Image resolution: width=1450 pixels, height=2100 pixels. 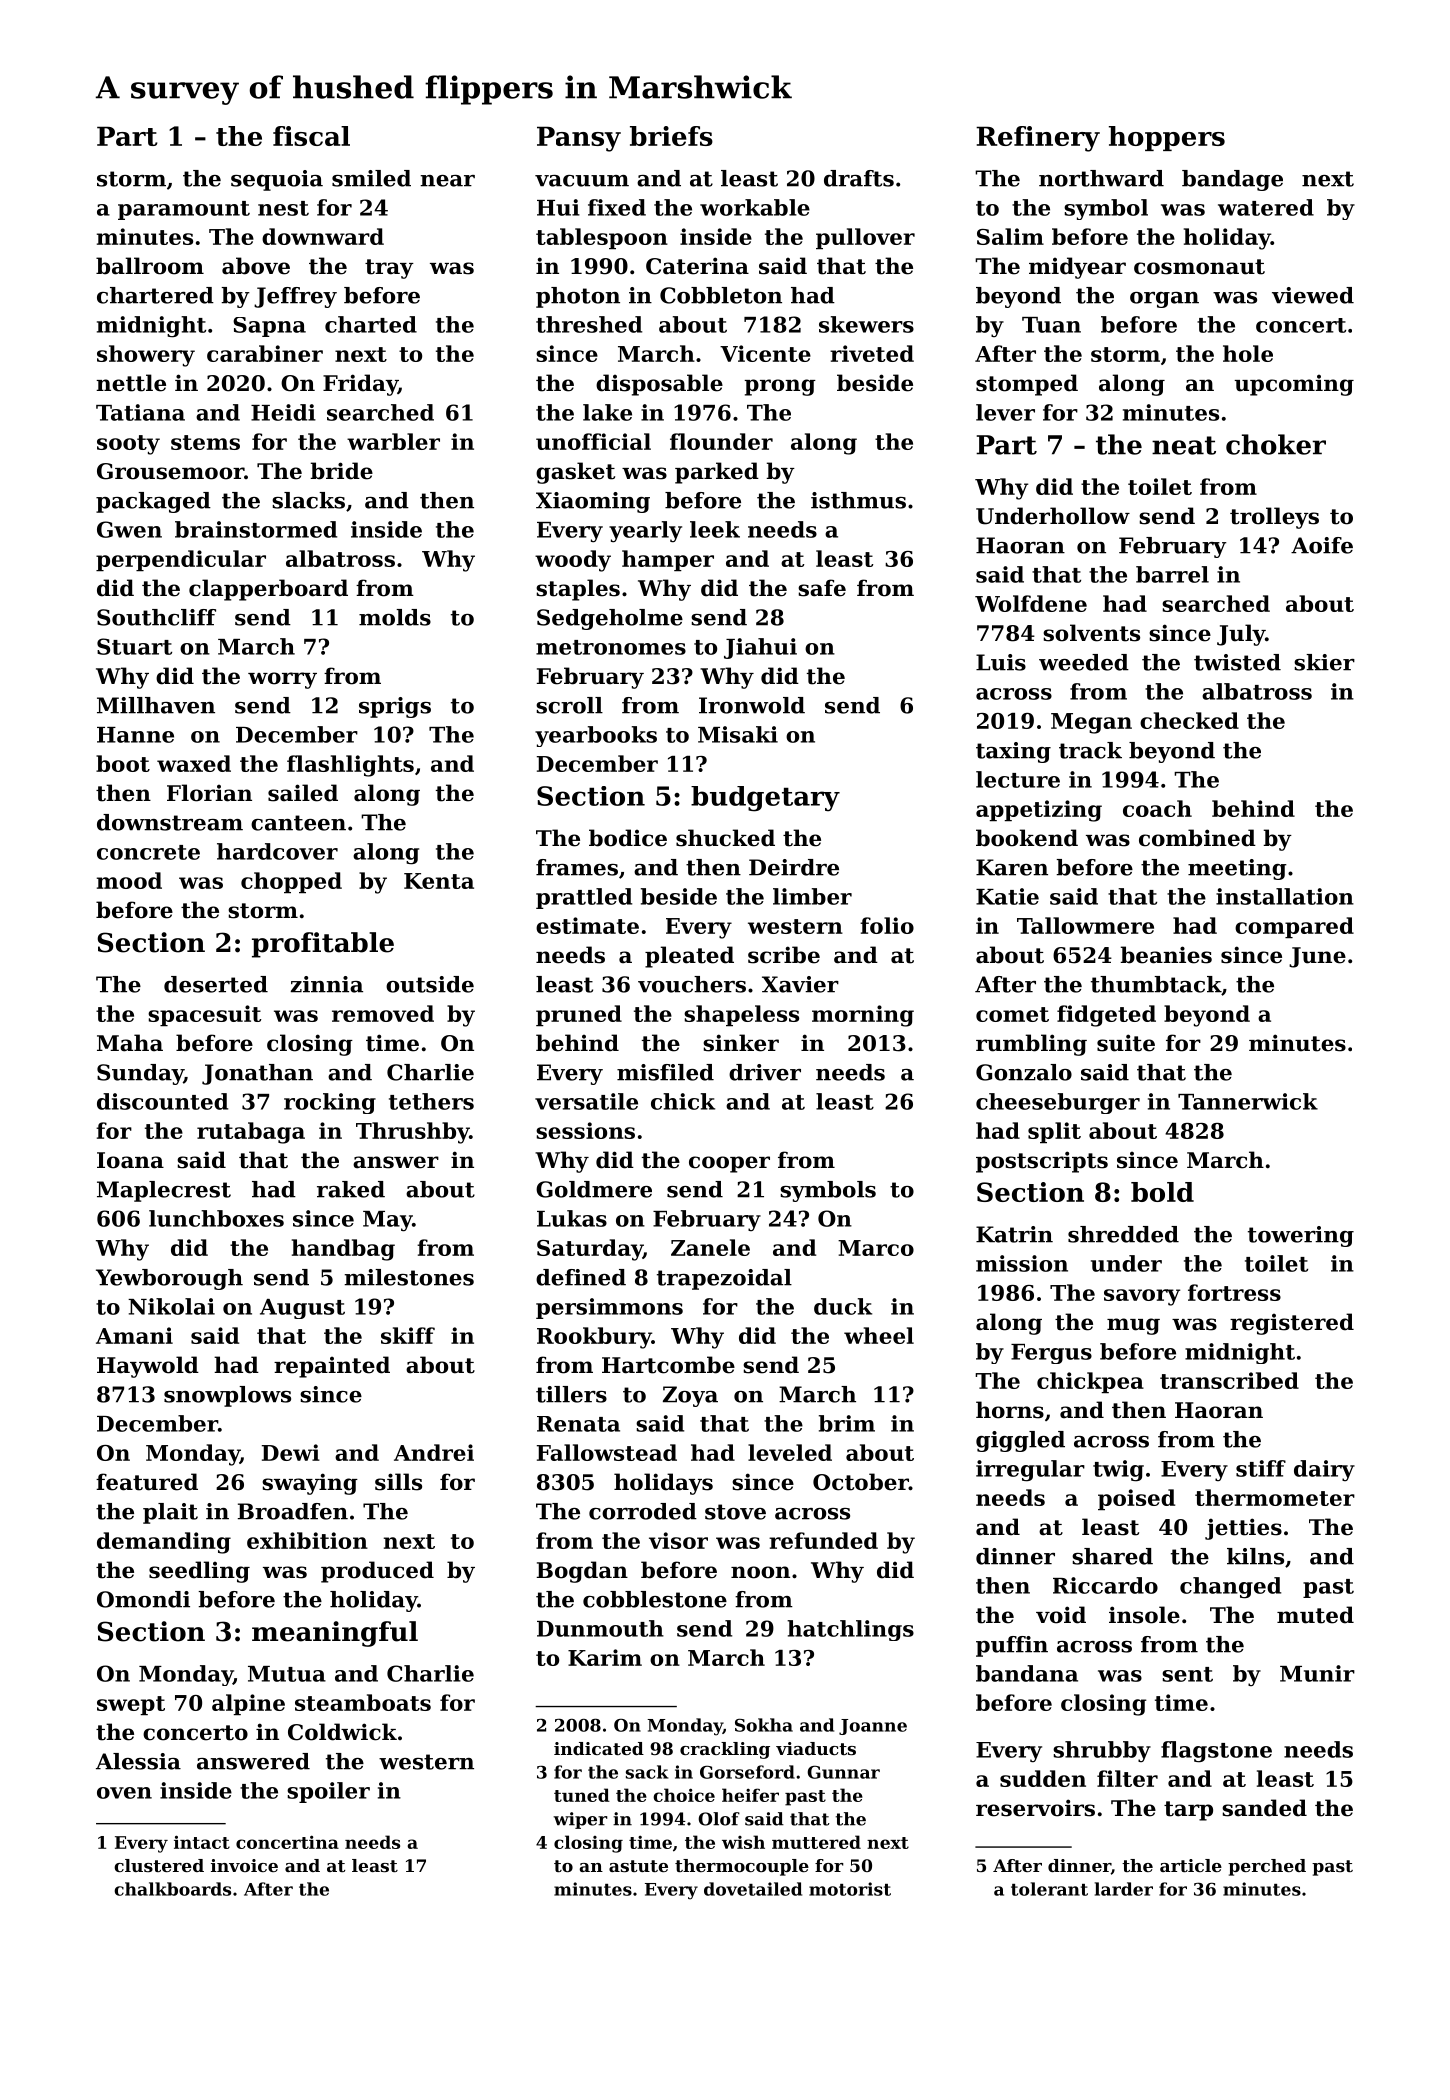 I want to click on Sapna, so click(x=269, y=327).
